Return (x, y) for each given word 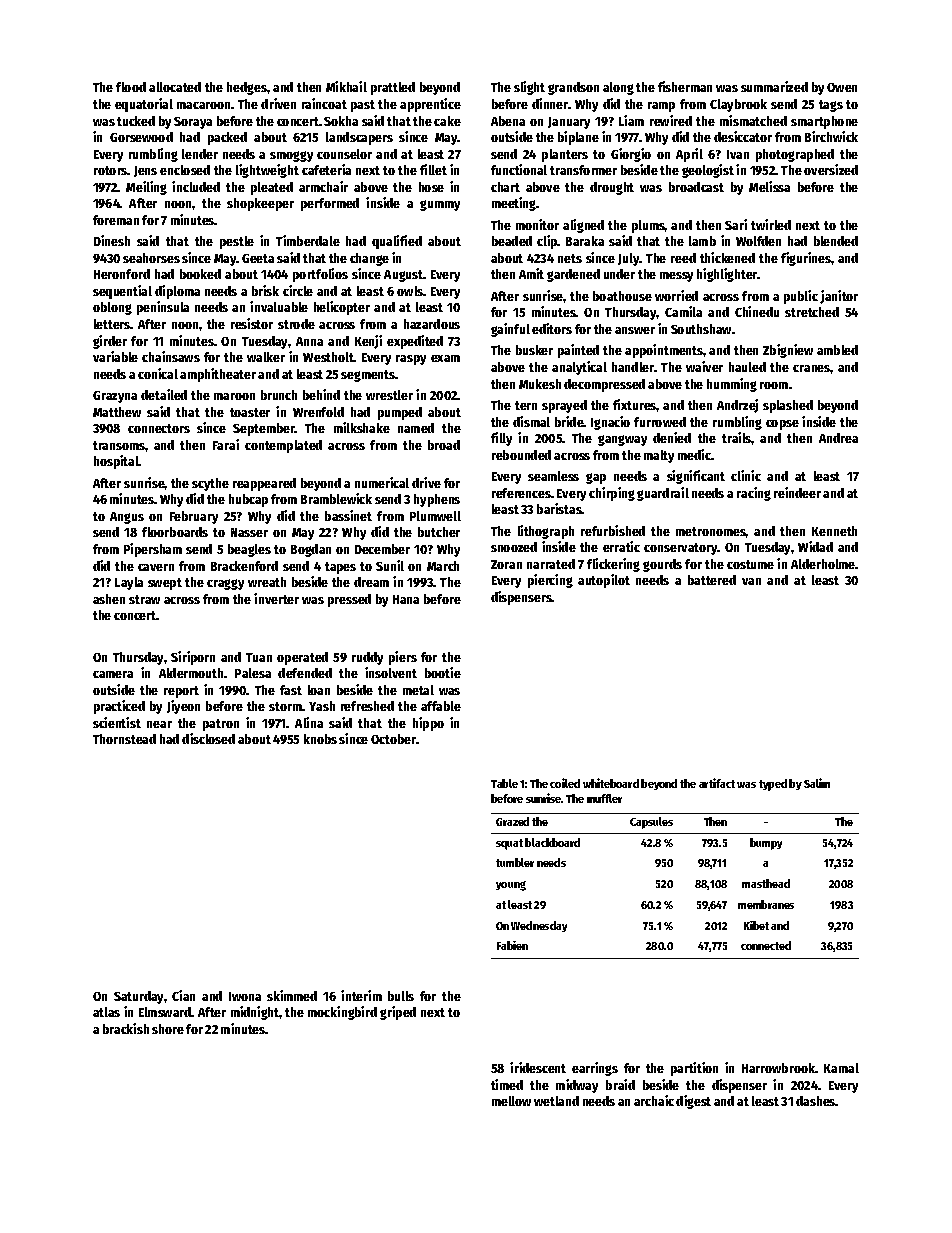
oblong (112, 308)
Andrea (838, 438)
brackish (126, 1028)
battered (712, 580)
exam (445, 358)
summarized (774, 86)
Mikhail (346, 86)
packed (227, 138)
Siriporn (193, 658)
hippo (428, 724)
